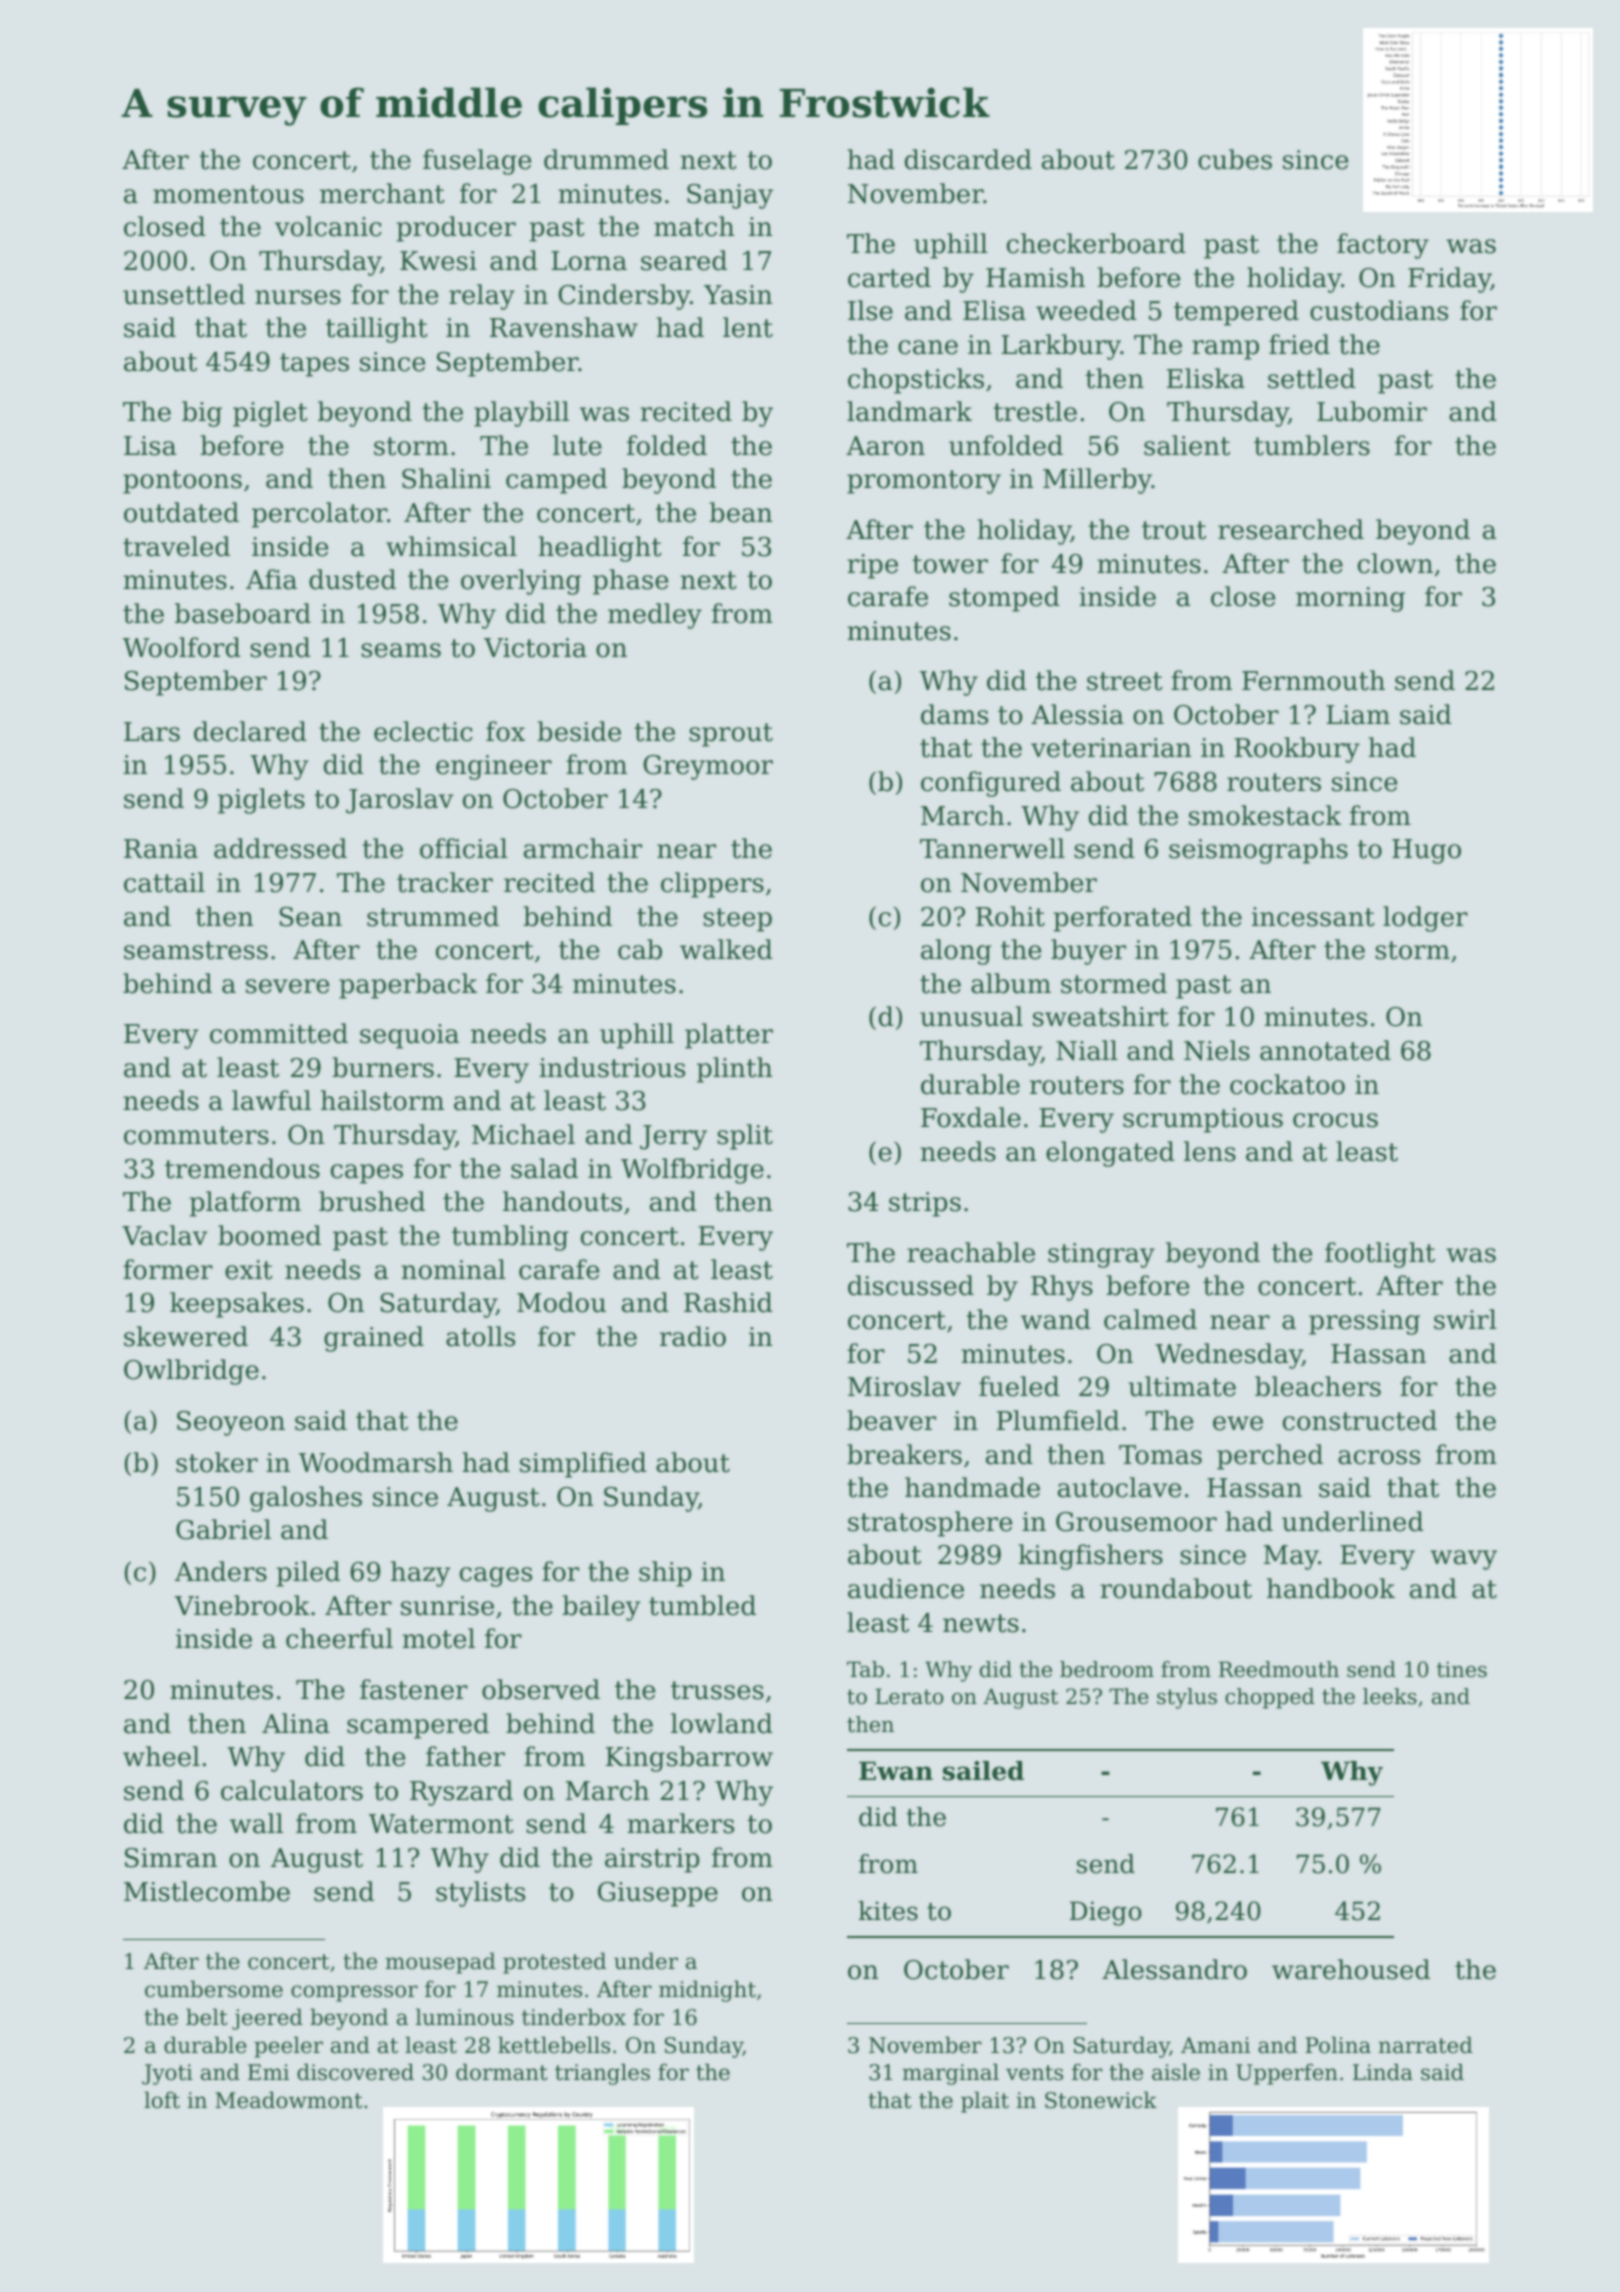 The width and height of the document is (1620, 2292). Describe the element at coordinates (712, 885) in the document. I see `clippers` at that location.
